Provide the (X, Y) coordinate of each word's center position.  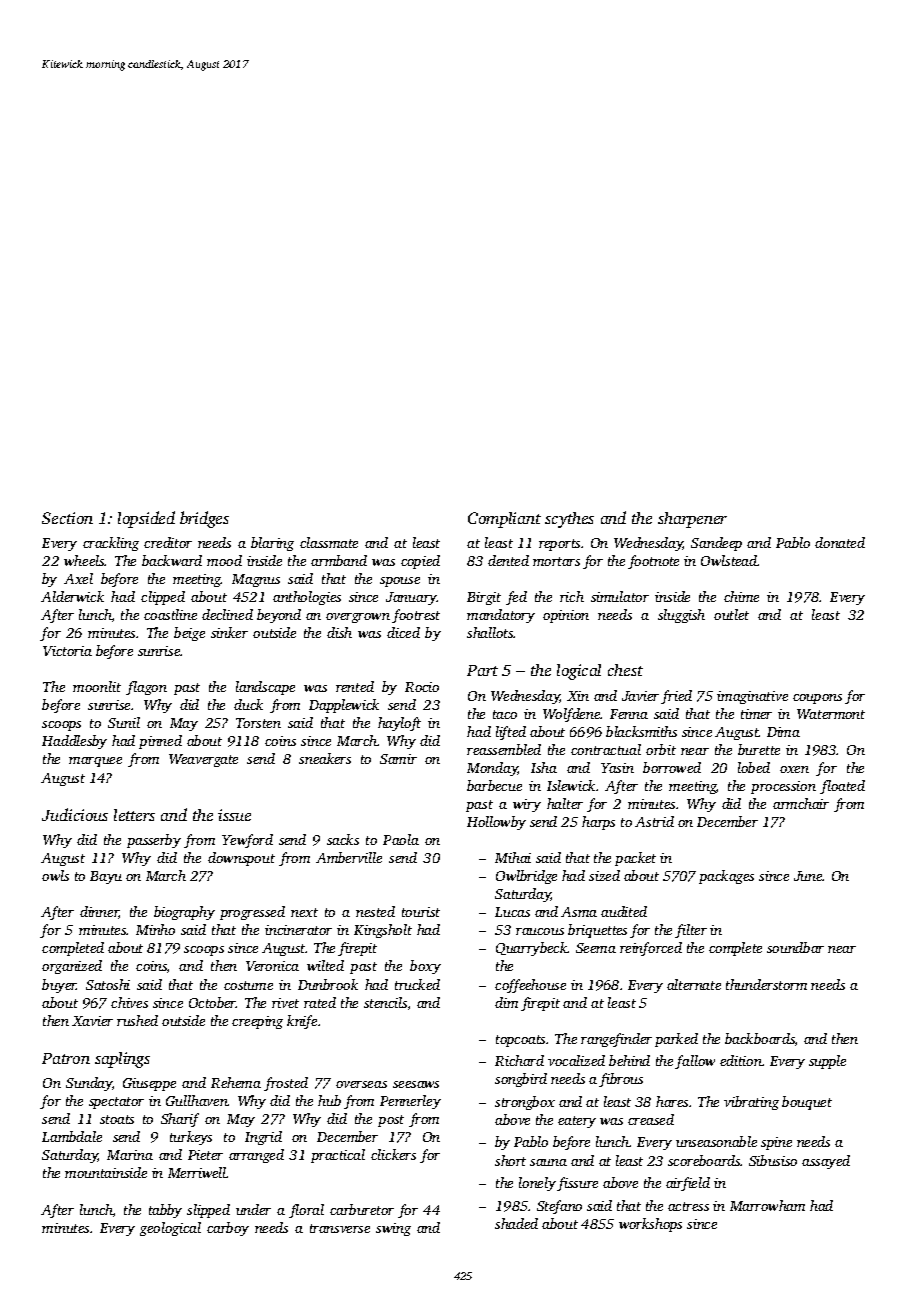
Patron (66, 1058)
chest (625, 670)
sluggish (681, 616)
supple (827, 1062)
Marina (130, 1155)
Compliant (504, 520)
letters (134, 815)
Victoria (67, 651)
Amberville (349, 857)
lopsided (146, 519)
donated (840, 542)
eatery (577, 1122)
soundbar (795, 947)
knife (302, 1022)
